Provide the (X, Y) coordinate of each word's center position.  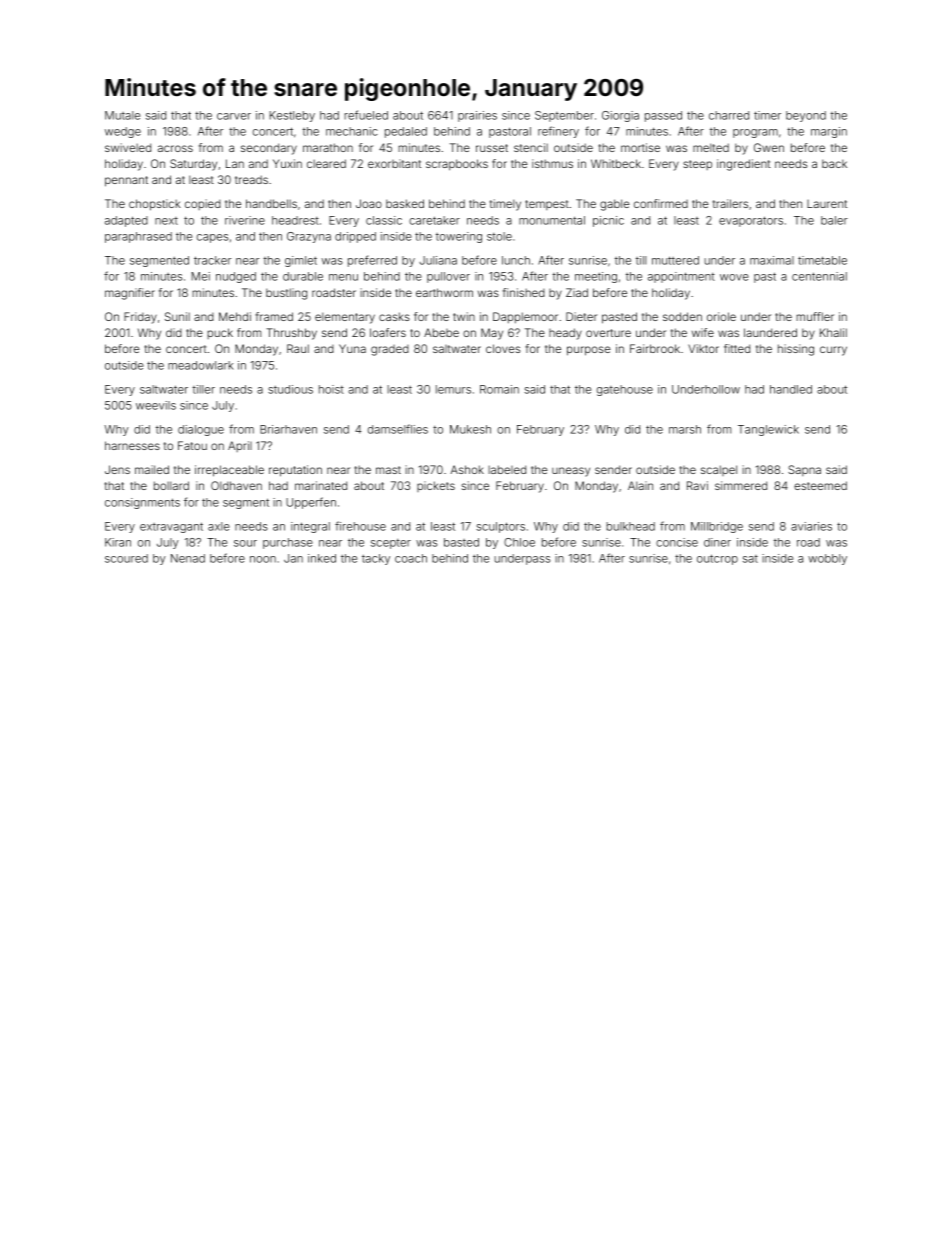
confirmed (661, 203)
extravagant (171, 527)
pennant (126, 181)
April (240, 446)
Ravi (697, 485)
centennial (819, 276)
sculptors (500, 527)
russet (492, 148)
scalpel (719, 470)
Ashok (467, 469)
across (175, 148)
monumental (552, 220)
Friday (140, 318)
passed (663, 116)
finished (524, 292)
